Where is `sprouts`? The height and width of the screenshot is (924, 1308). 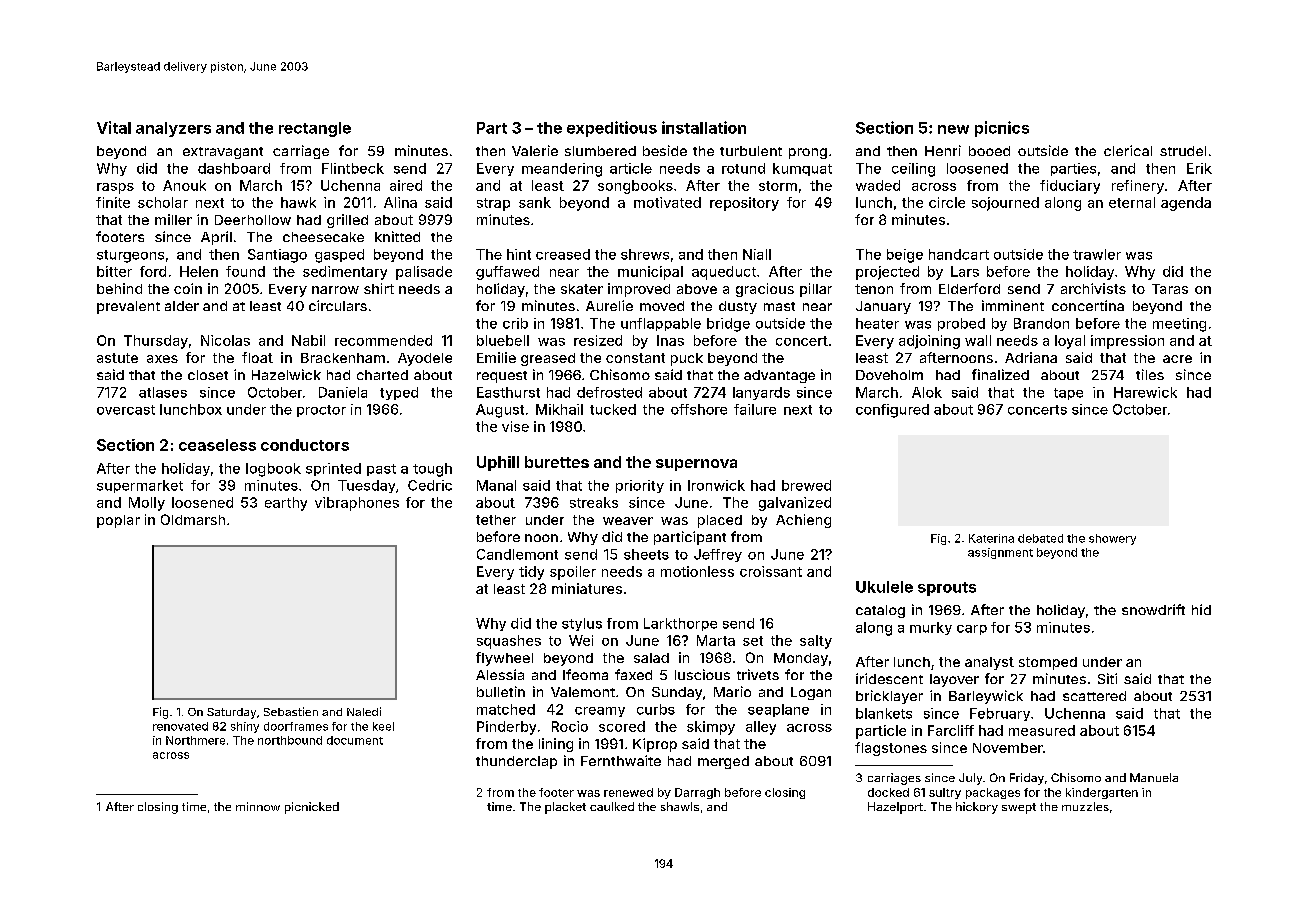 sprouts is located at coordinates (947, 589).
